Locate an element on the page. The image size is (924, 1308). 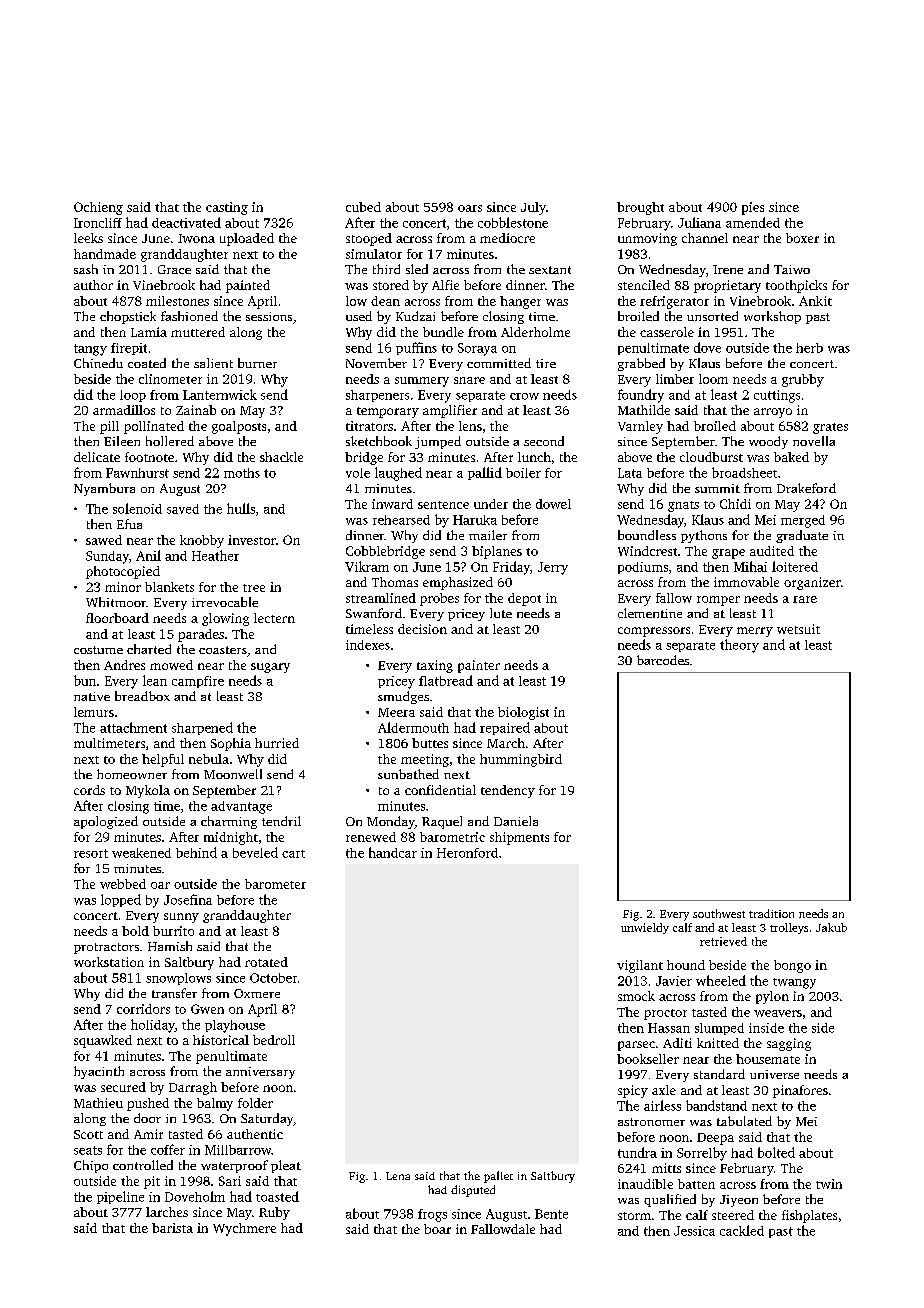
summery is located at coordinates (422, 382).
